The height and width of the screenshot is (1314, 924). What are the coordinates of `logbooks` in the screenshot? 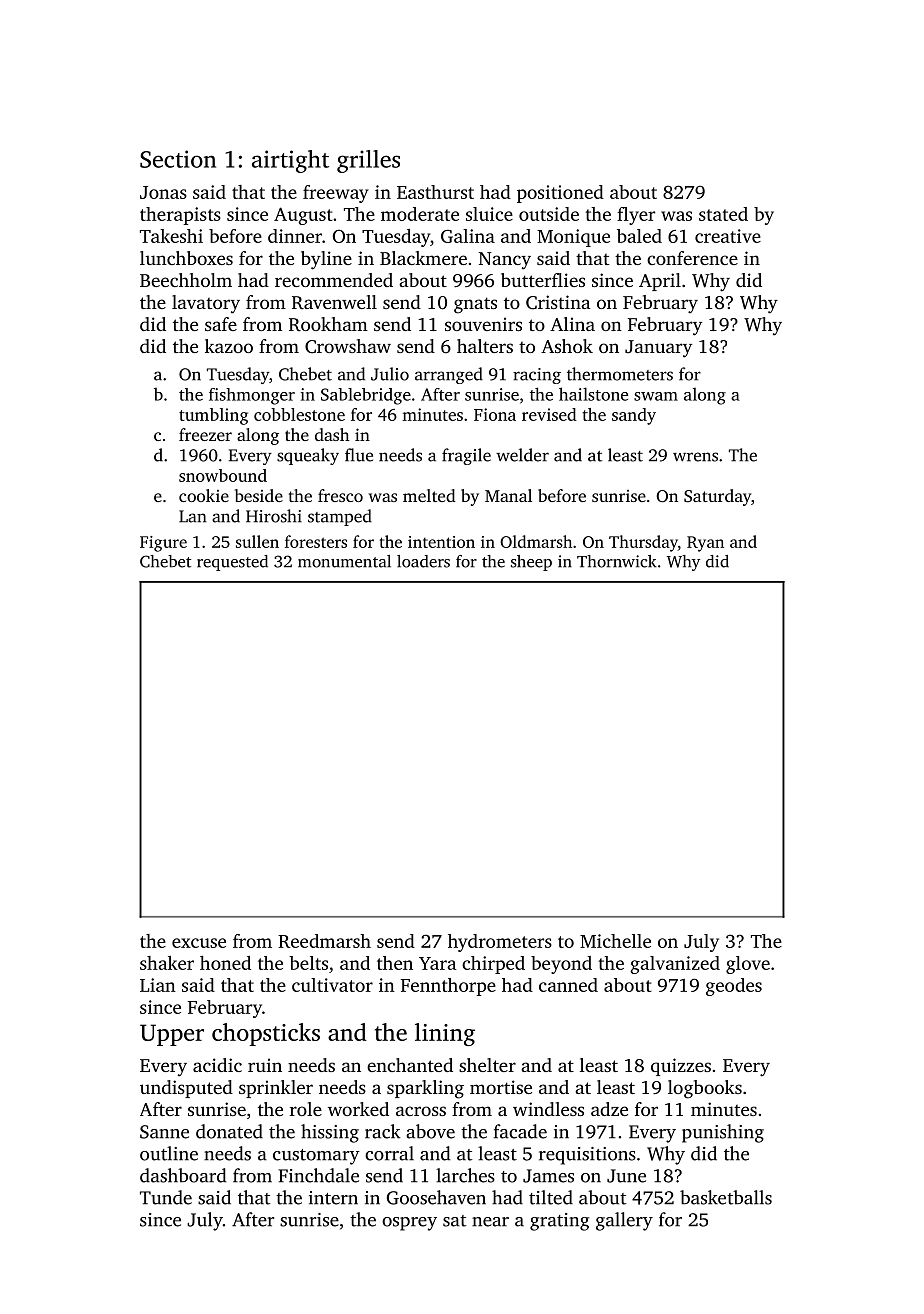 It's located at (705, 1089).
